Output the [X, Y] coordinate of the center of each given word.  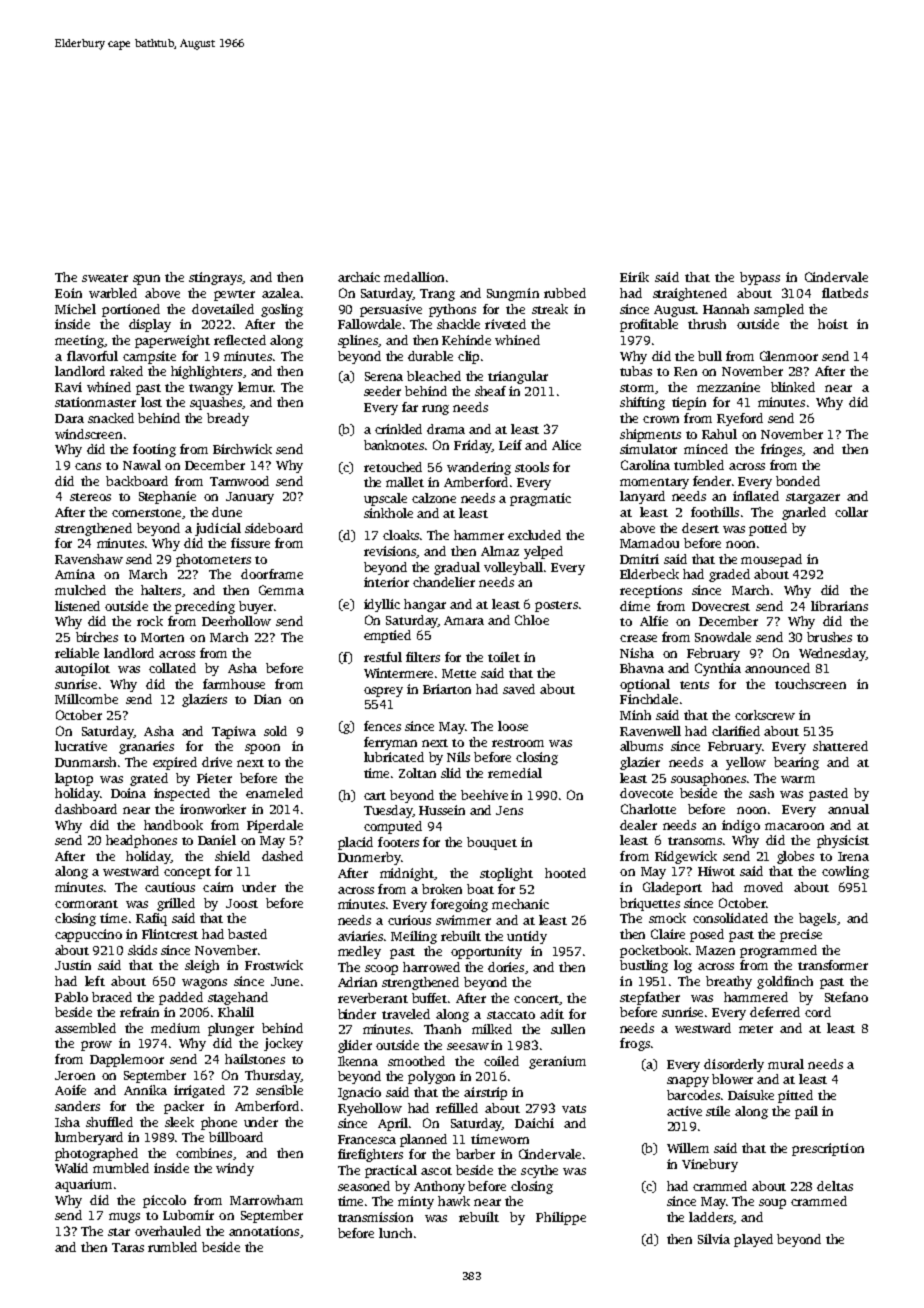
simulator [648, 449]
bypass [760, 278]
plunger [231, 1029]
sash [761, 793]
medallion [414, 277]
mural [786, 1064]
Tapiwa [234, 732]
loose [513, 726]
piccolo [164, 1201]
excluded [534, 535]
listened [77, 606]
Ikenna [358, 1061]
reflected [240, 340]
